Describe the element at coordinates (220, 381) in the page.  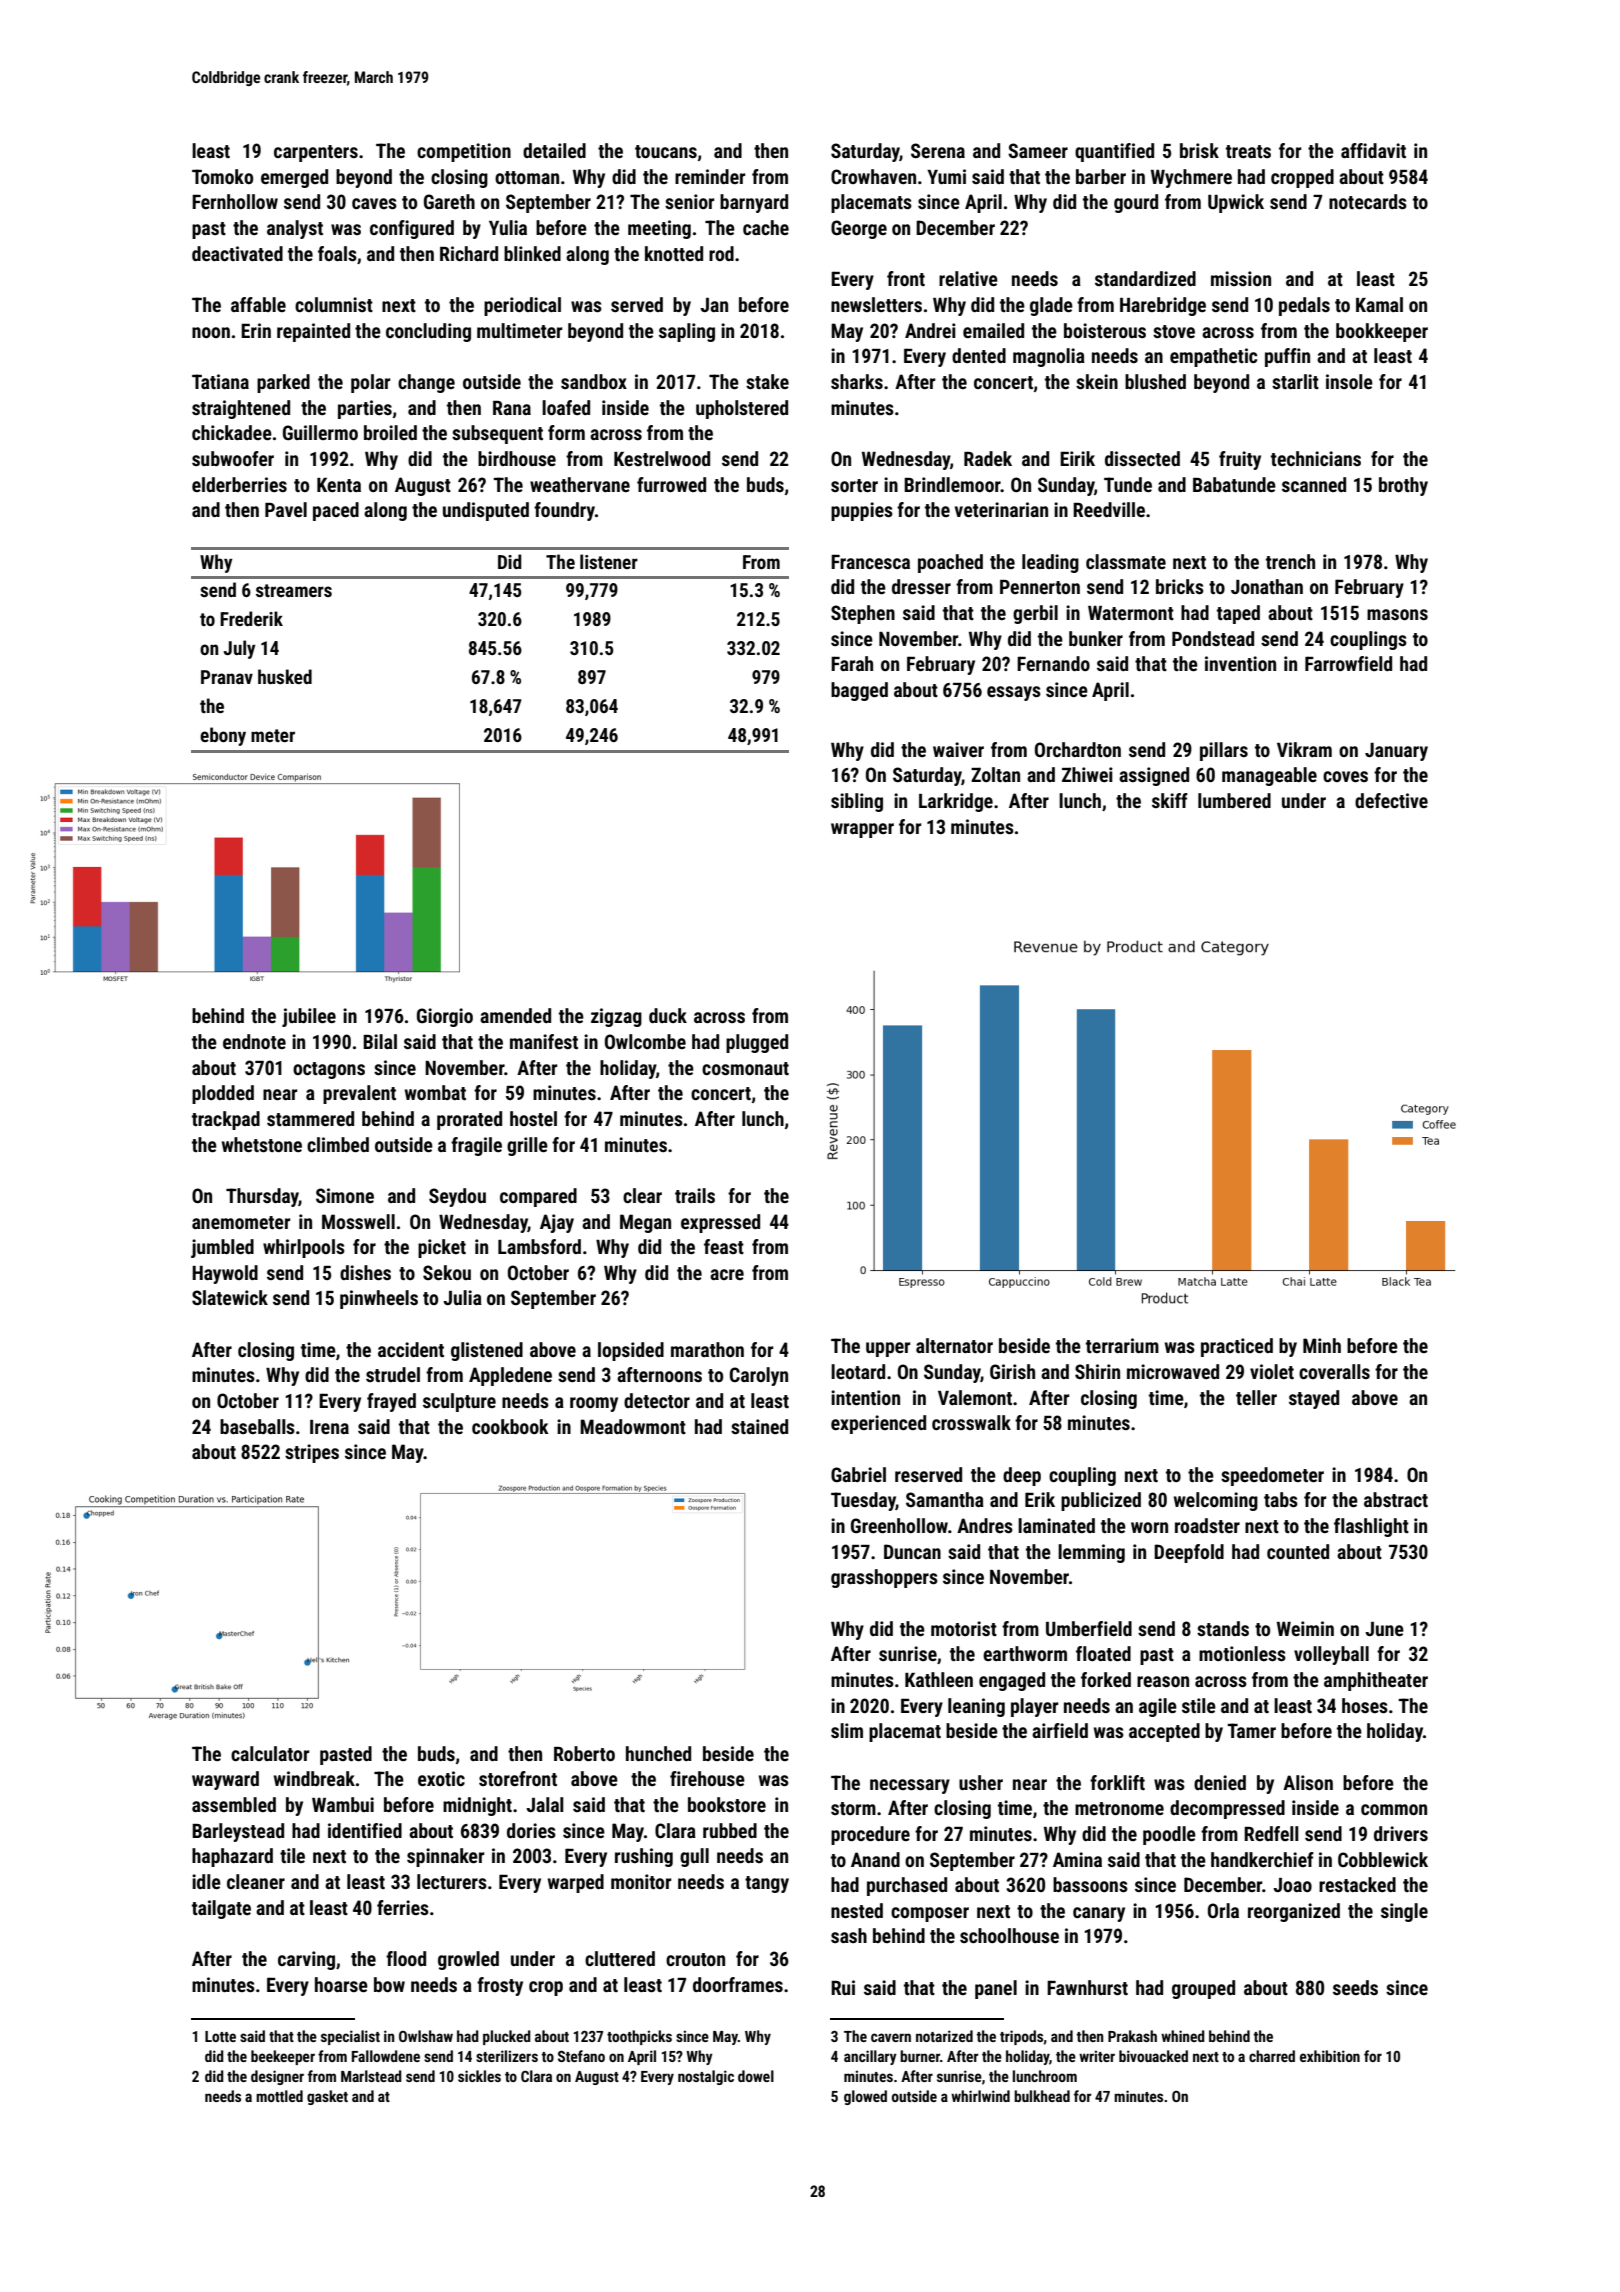
I see `Tatiana` at that location.
